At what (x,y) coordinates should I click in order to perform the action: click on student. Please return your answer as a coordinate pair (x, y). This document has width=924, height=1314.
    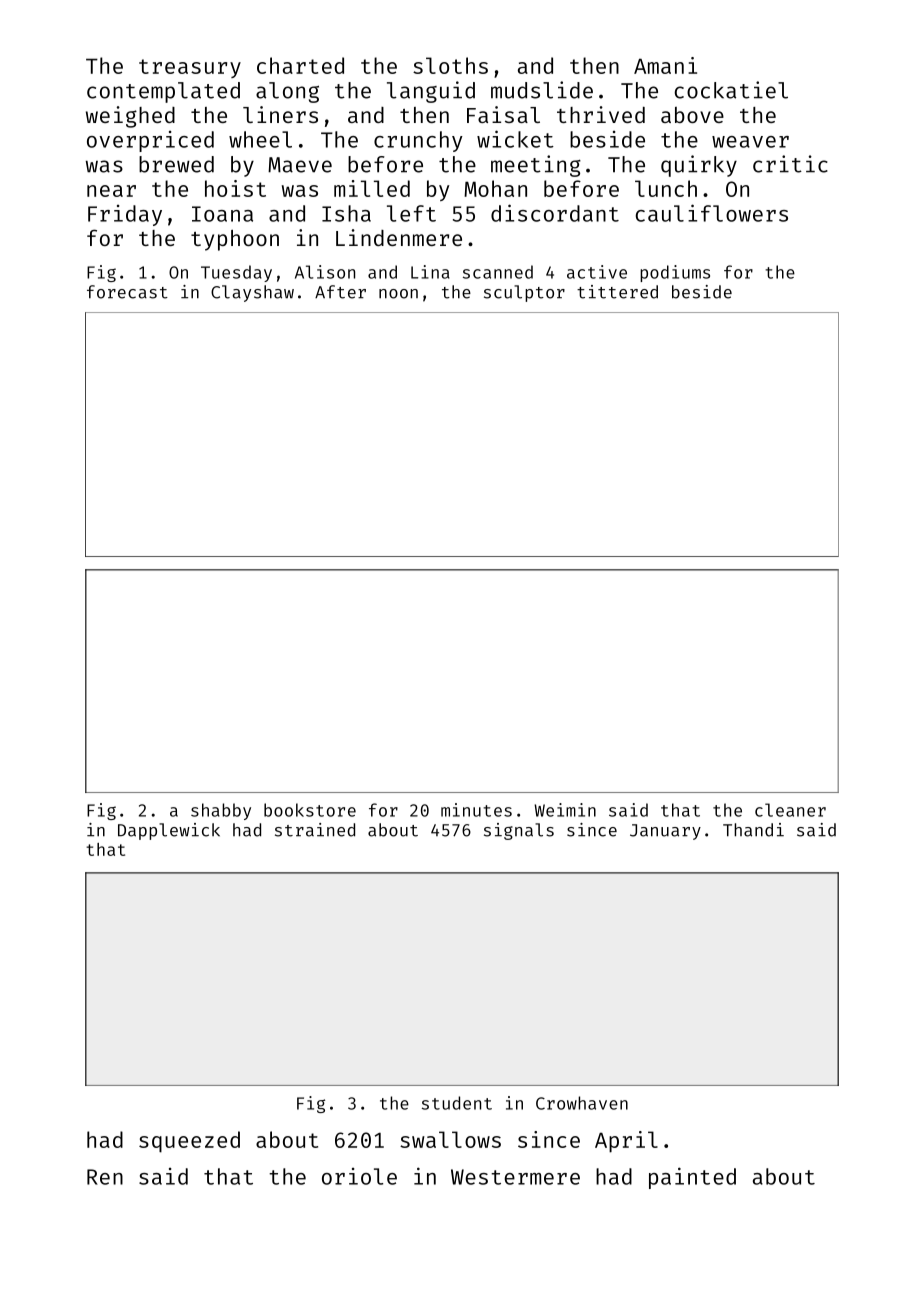
    Looking at the image, I should click on (457, 1103).
